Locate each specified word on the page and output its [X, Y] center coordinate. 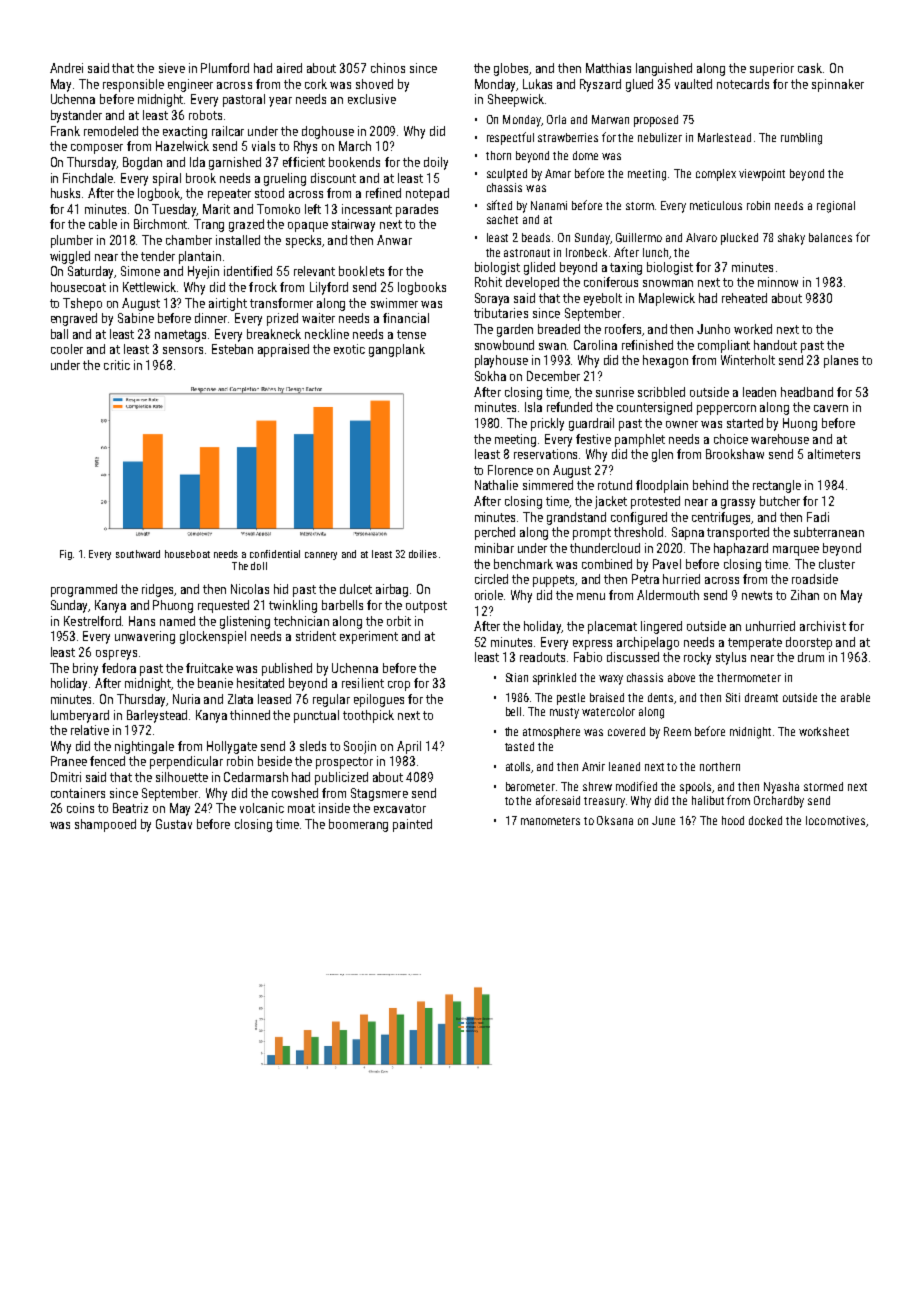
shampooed [105, 825]
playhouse [501, 361]
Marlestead [724, 137]
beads [536, 237]
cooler [67, 349]
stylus [731, 658]
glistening [245, 622]
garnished [235, 163]
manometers [550, 821]
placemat [612, 627]
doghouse [328, 132]
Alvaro [701, 237]
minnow [778, 282]
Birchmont [160, 224]
